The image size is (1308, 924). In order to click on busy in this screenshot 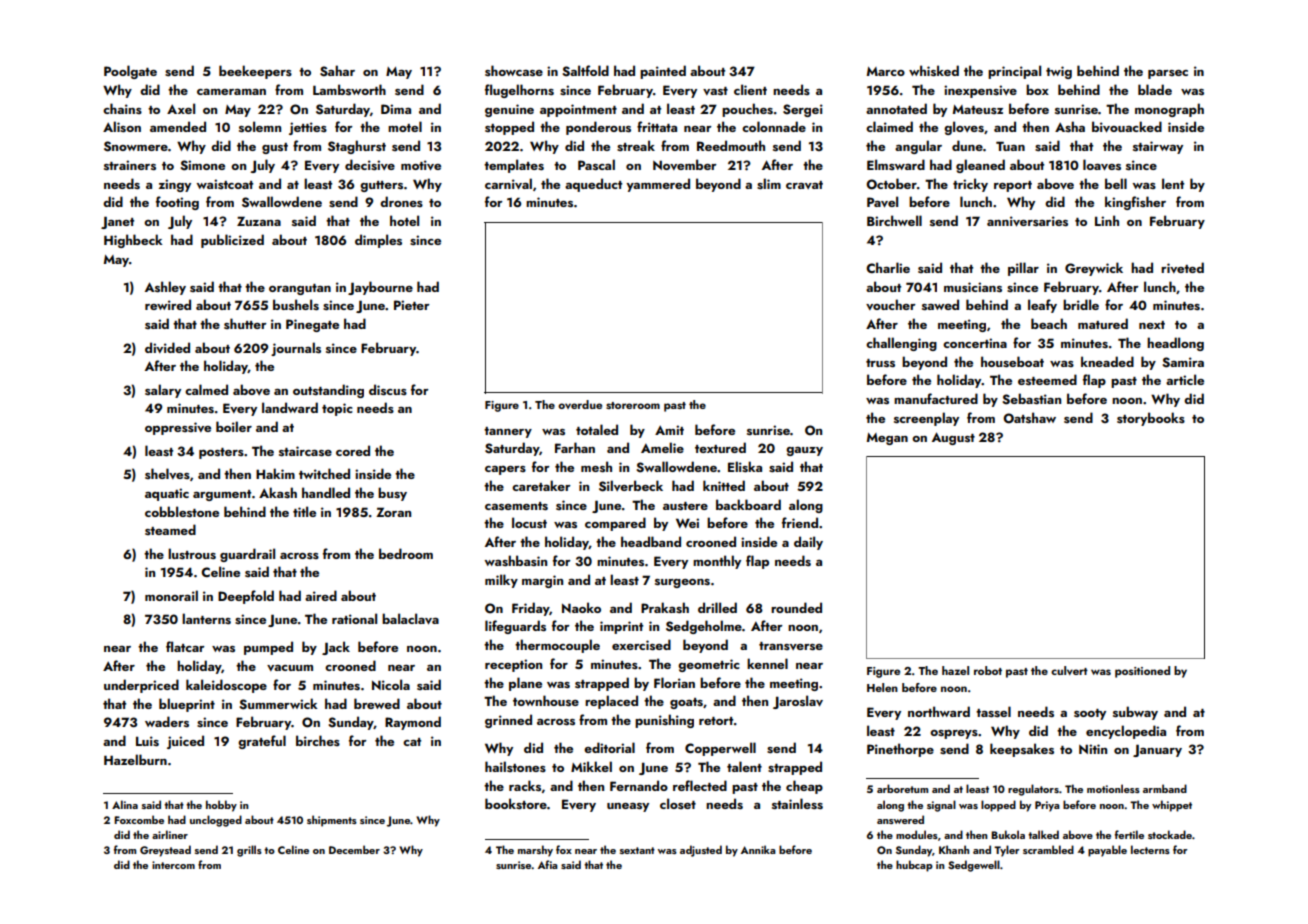, I will do `click(392, 494)`.
